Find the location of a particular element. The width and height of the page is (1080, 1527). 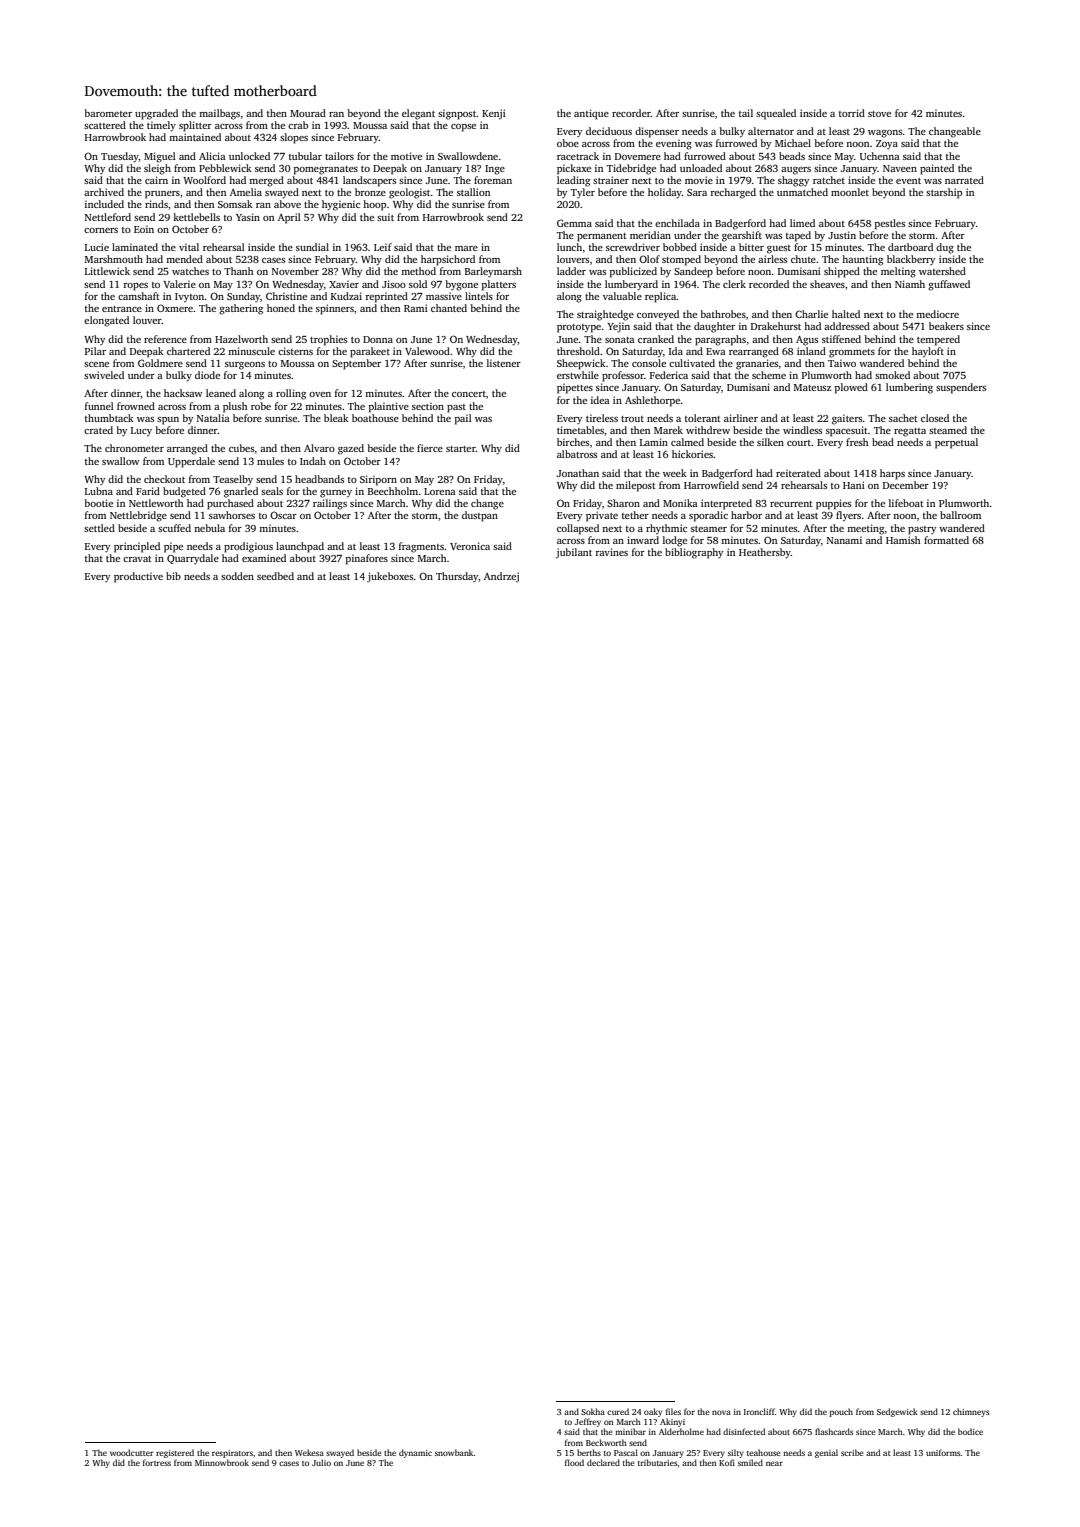

bodice is located at coordinates (970, 1431).
